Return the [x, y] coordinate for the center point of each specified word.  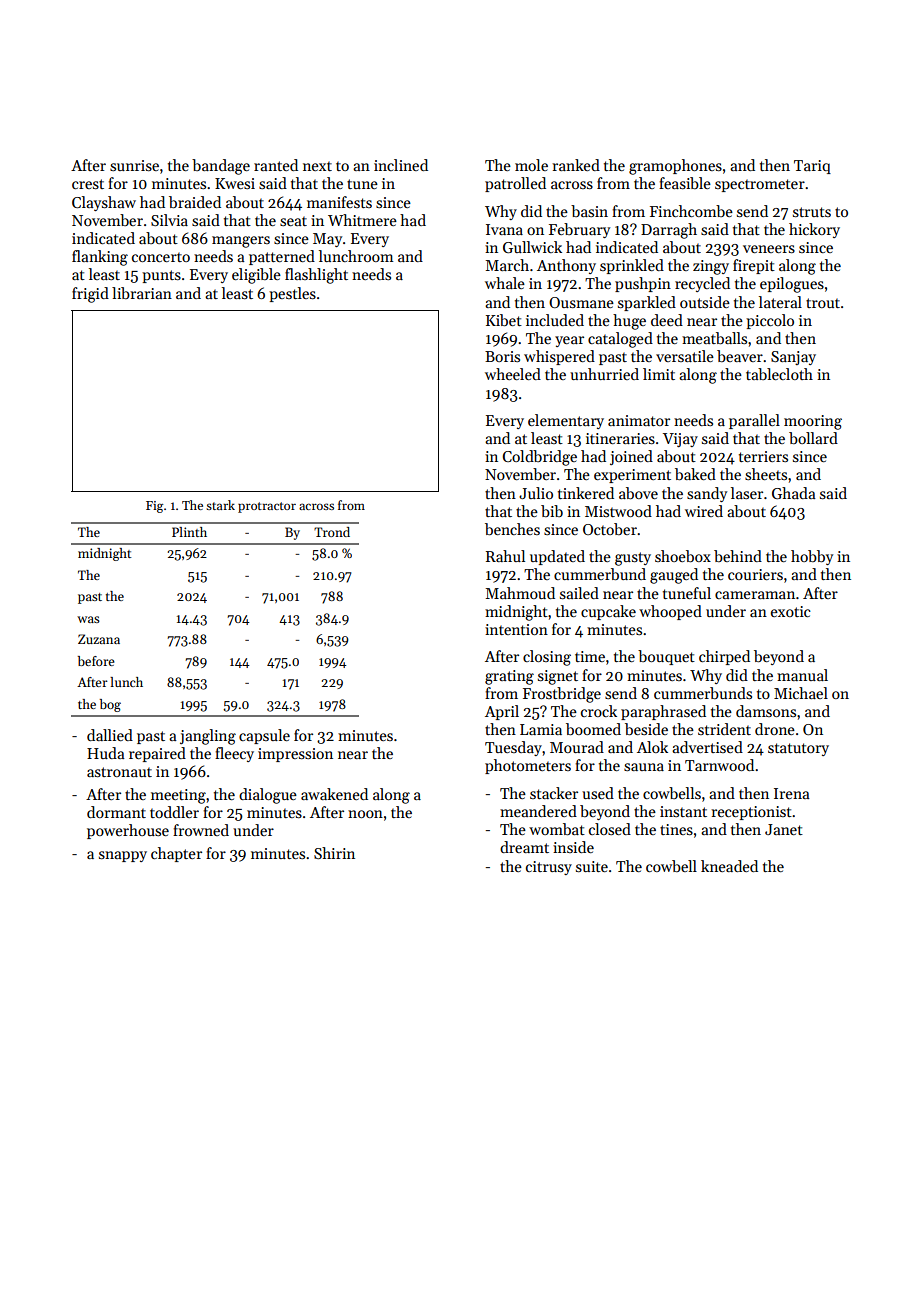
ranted [276, 165]
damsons [766, 711]
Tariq [812, 167]
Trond [332, 532]
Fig [154, 507]
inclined [401, 165]
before [96, 661]
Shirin [334, 853]
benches [512, 529]
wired [704, 511]
